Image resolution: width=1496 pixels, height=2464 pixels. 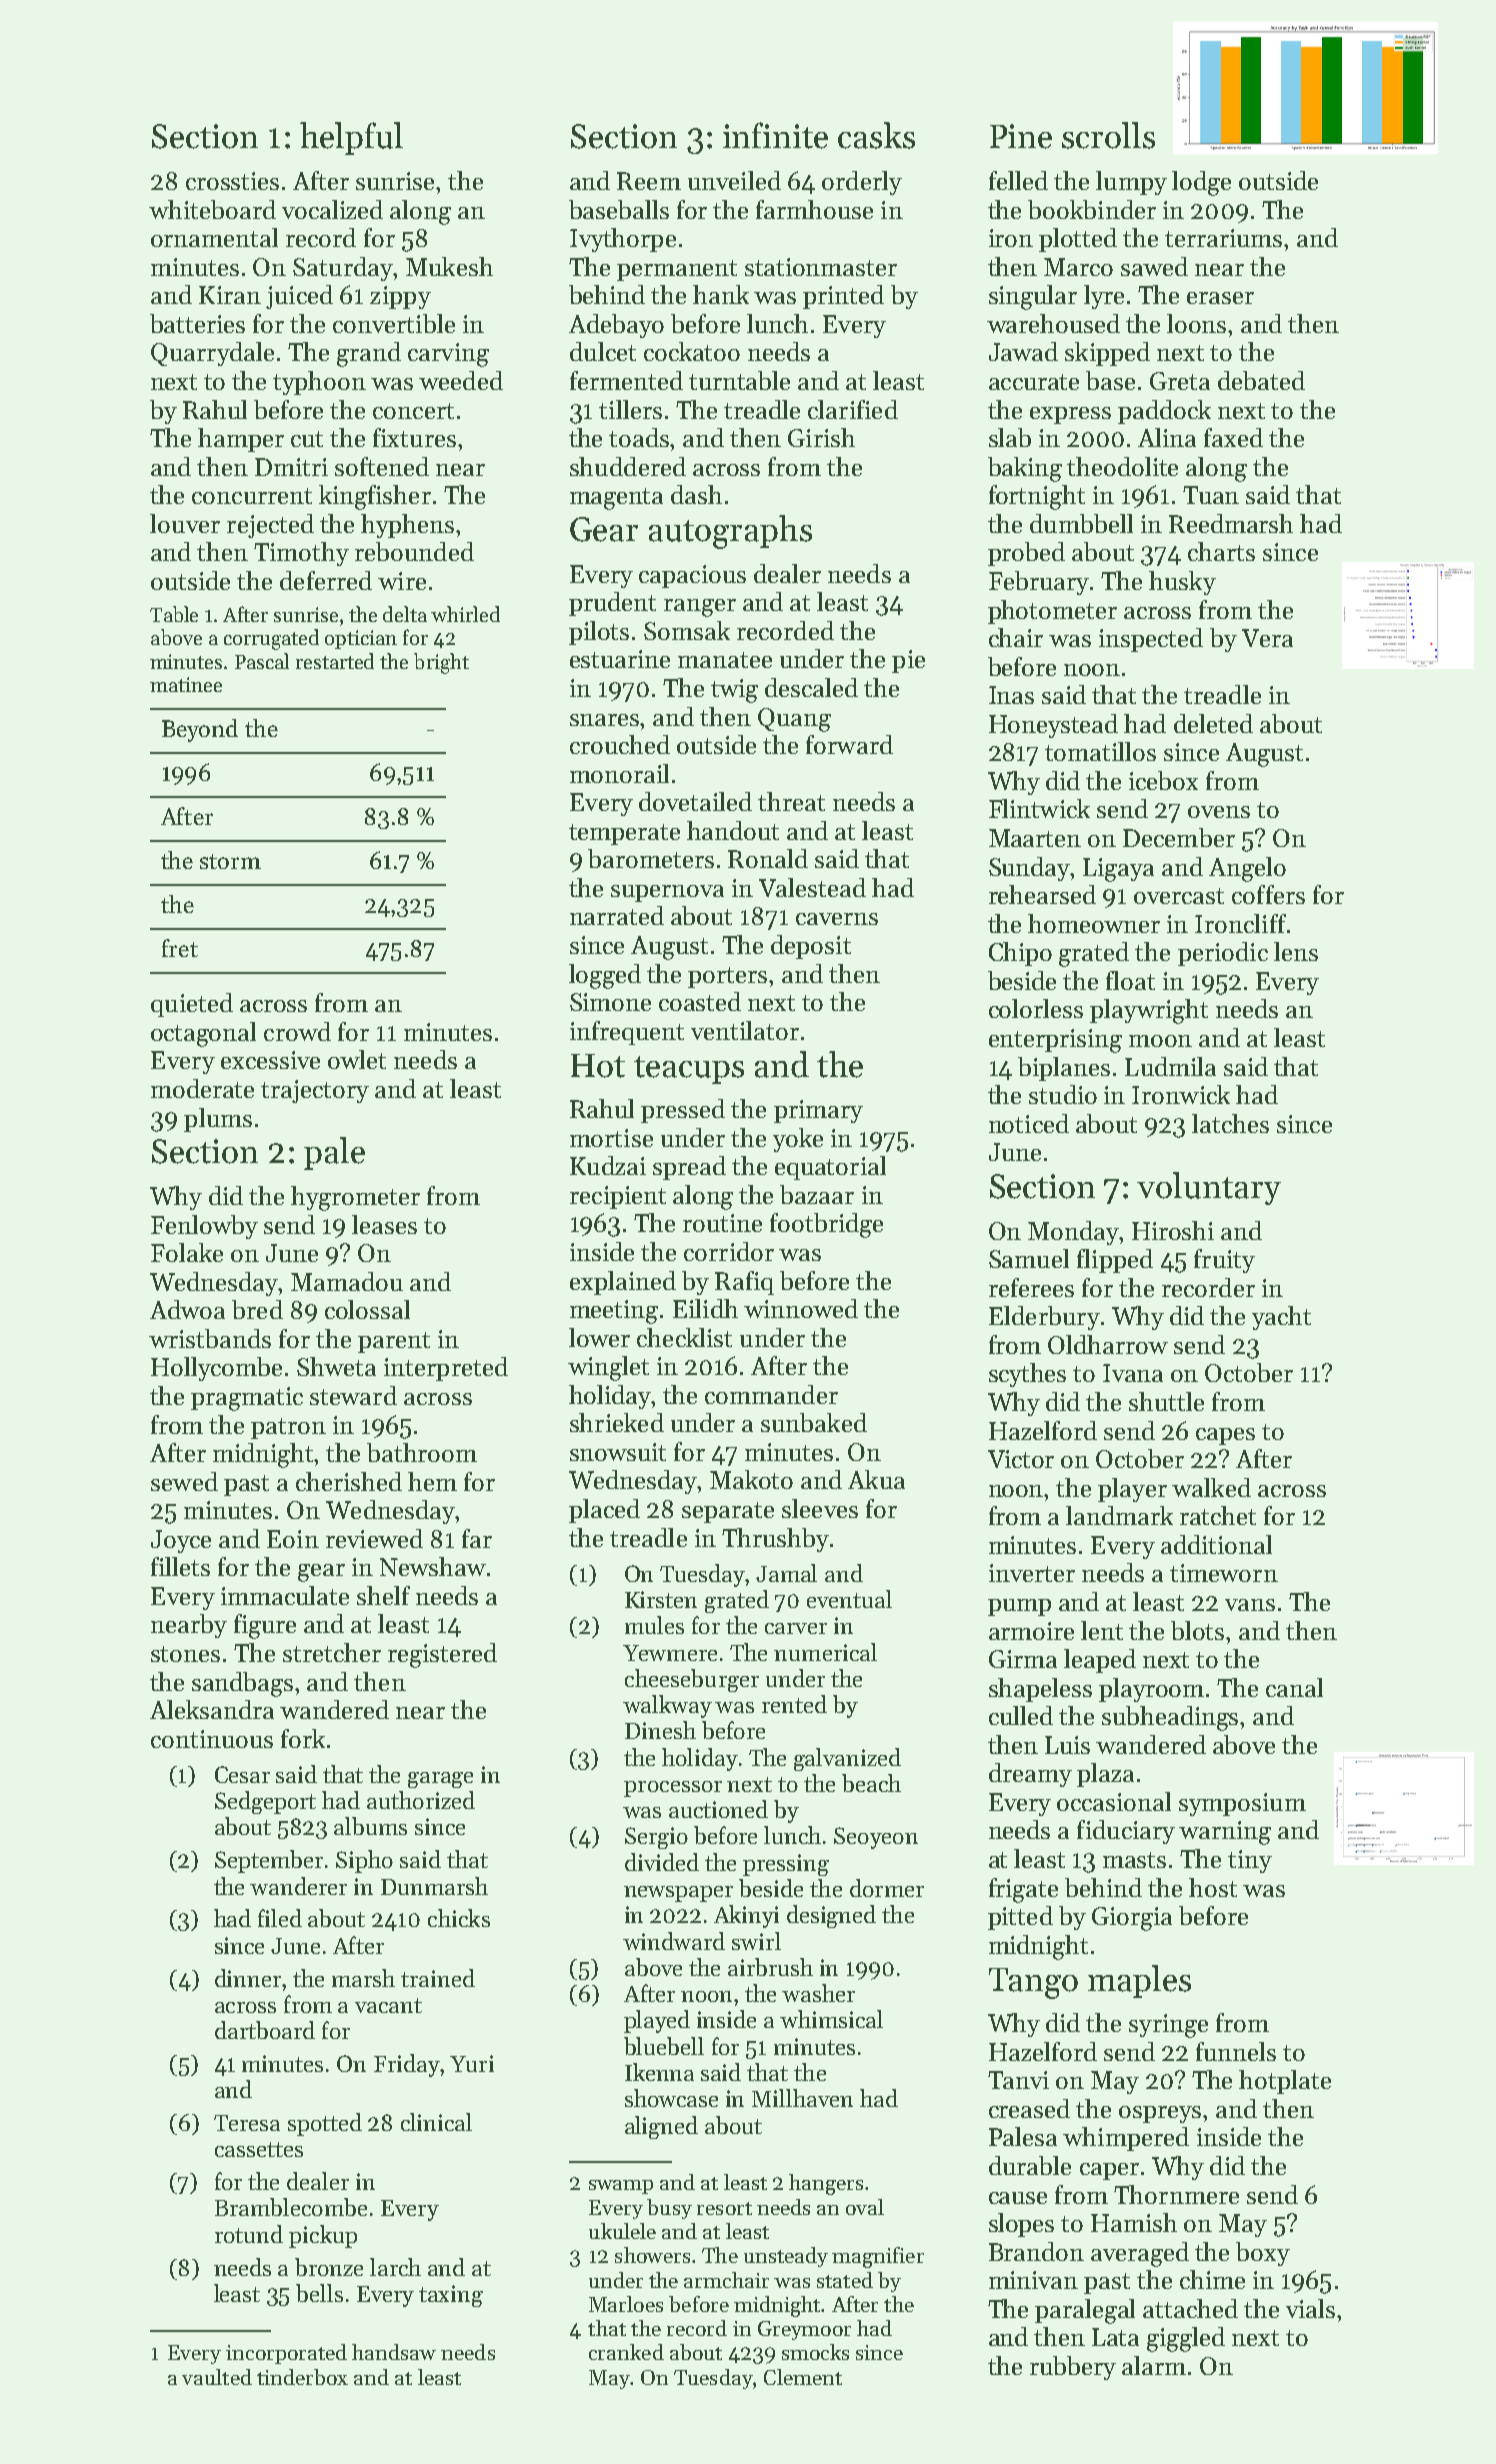 What do you see at coordinates (1209, 1188) in the screenshot?
I see `voluntary` at bounding box center [1209, 1188].
